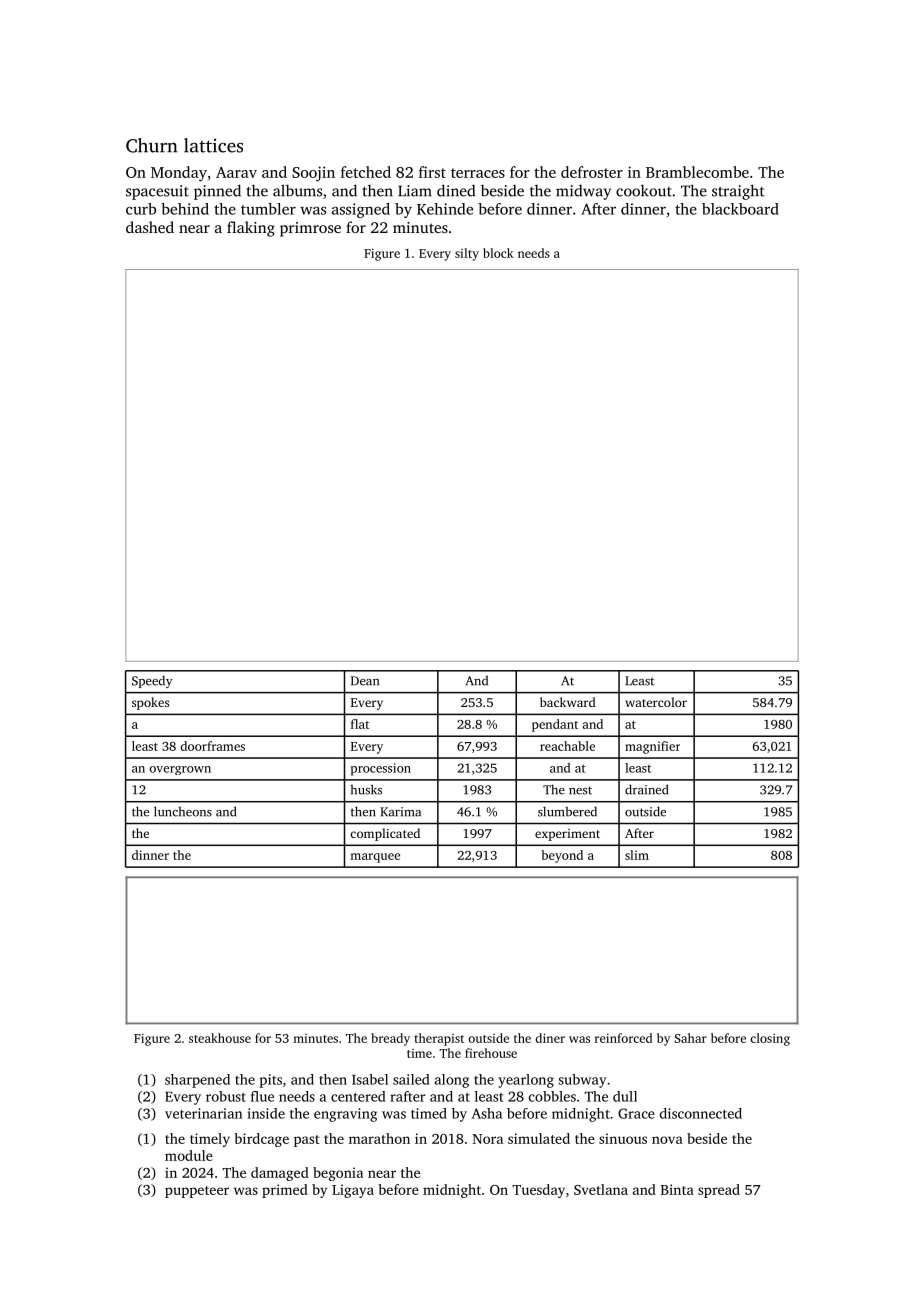 The width and height of the document is (924, 1314). I want to click on spokes, so click(150, 703).
